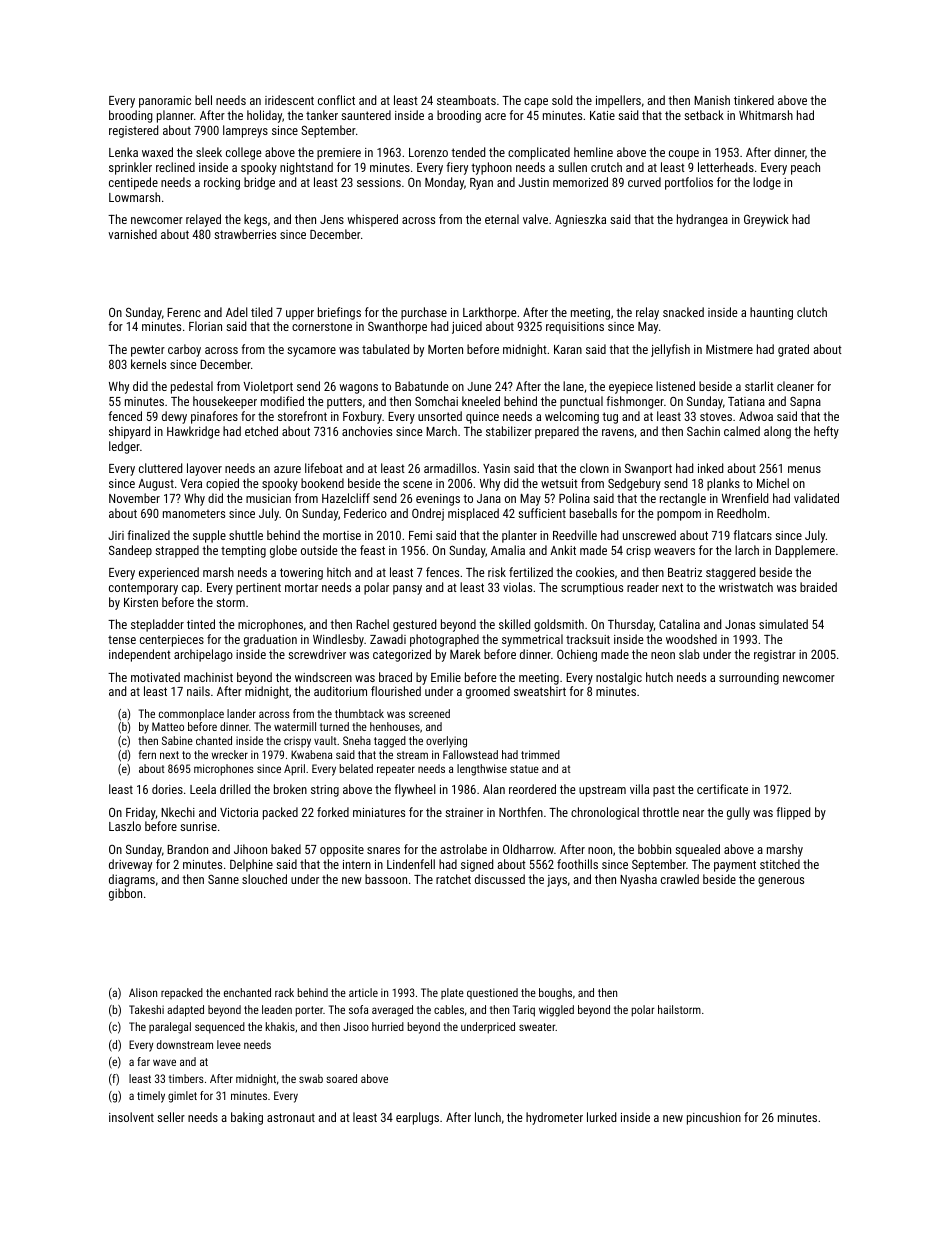 Image resolution: width=952 pixels, height=1233 pixels. Describe the element at coordinates (488, 1117) in the screenshot. I see `lunch` at that location.
